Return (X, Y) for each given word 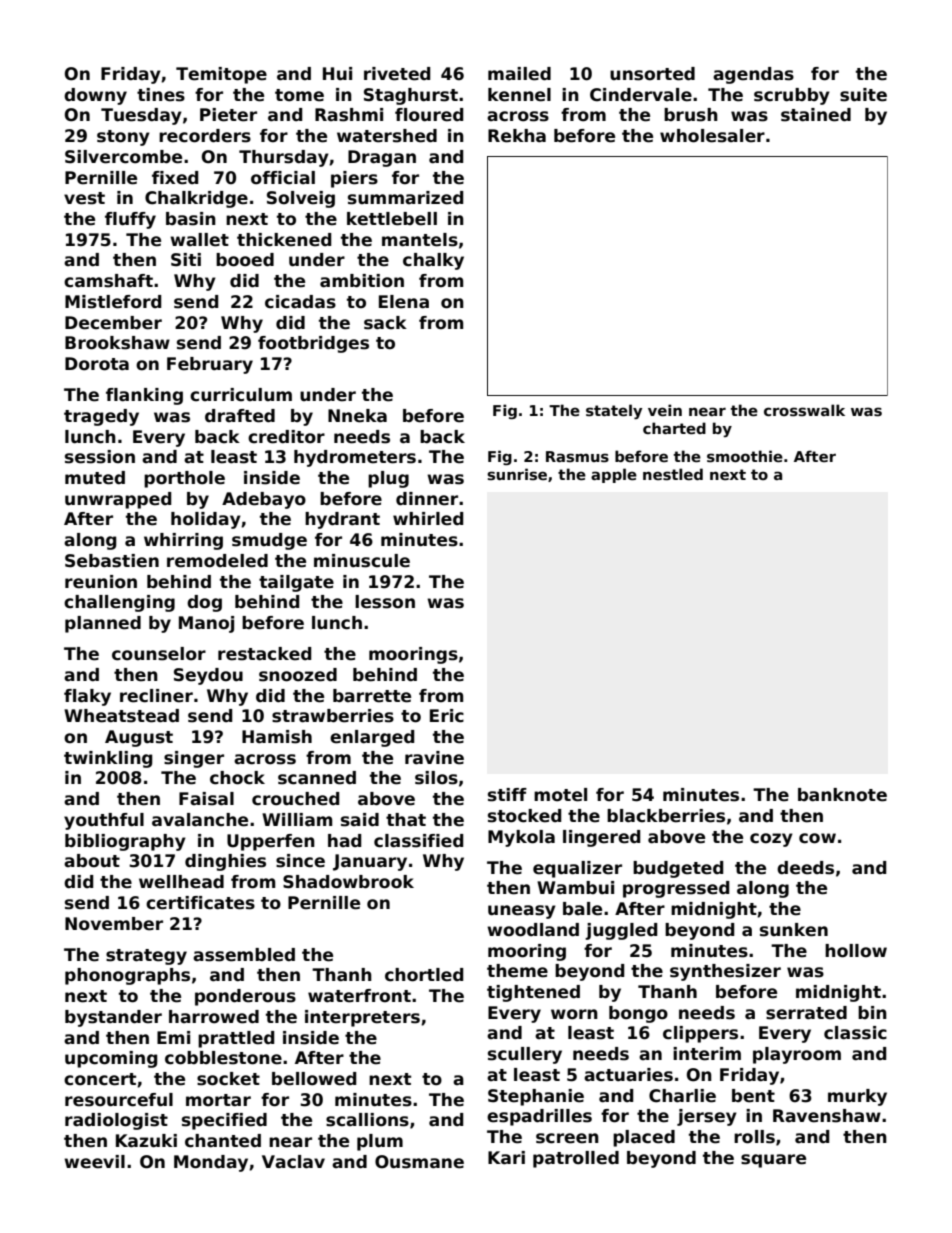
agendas (753, 75)
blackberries (666, 816)
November (114, 924)
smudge (269, 541)
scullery (525, 1055)
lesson (385, 602)
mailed (519, 74)
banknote (842, 795)
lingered (601, 838)
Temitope (221, 75)
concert (100, 1079)
